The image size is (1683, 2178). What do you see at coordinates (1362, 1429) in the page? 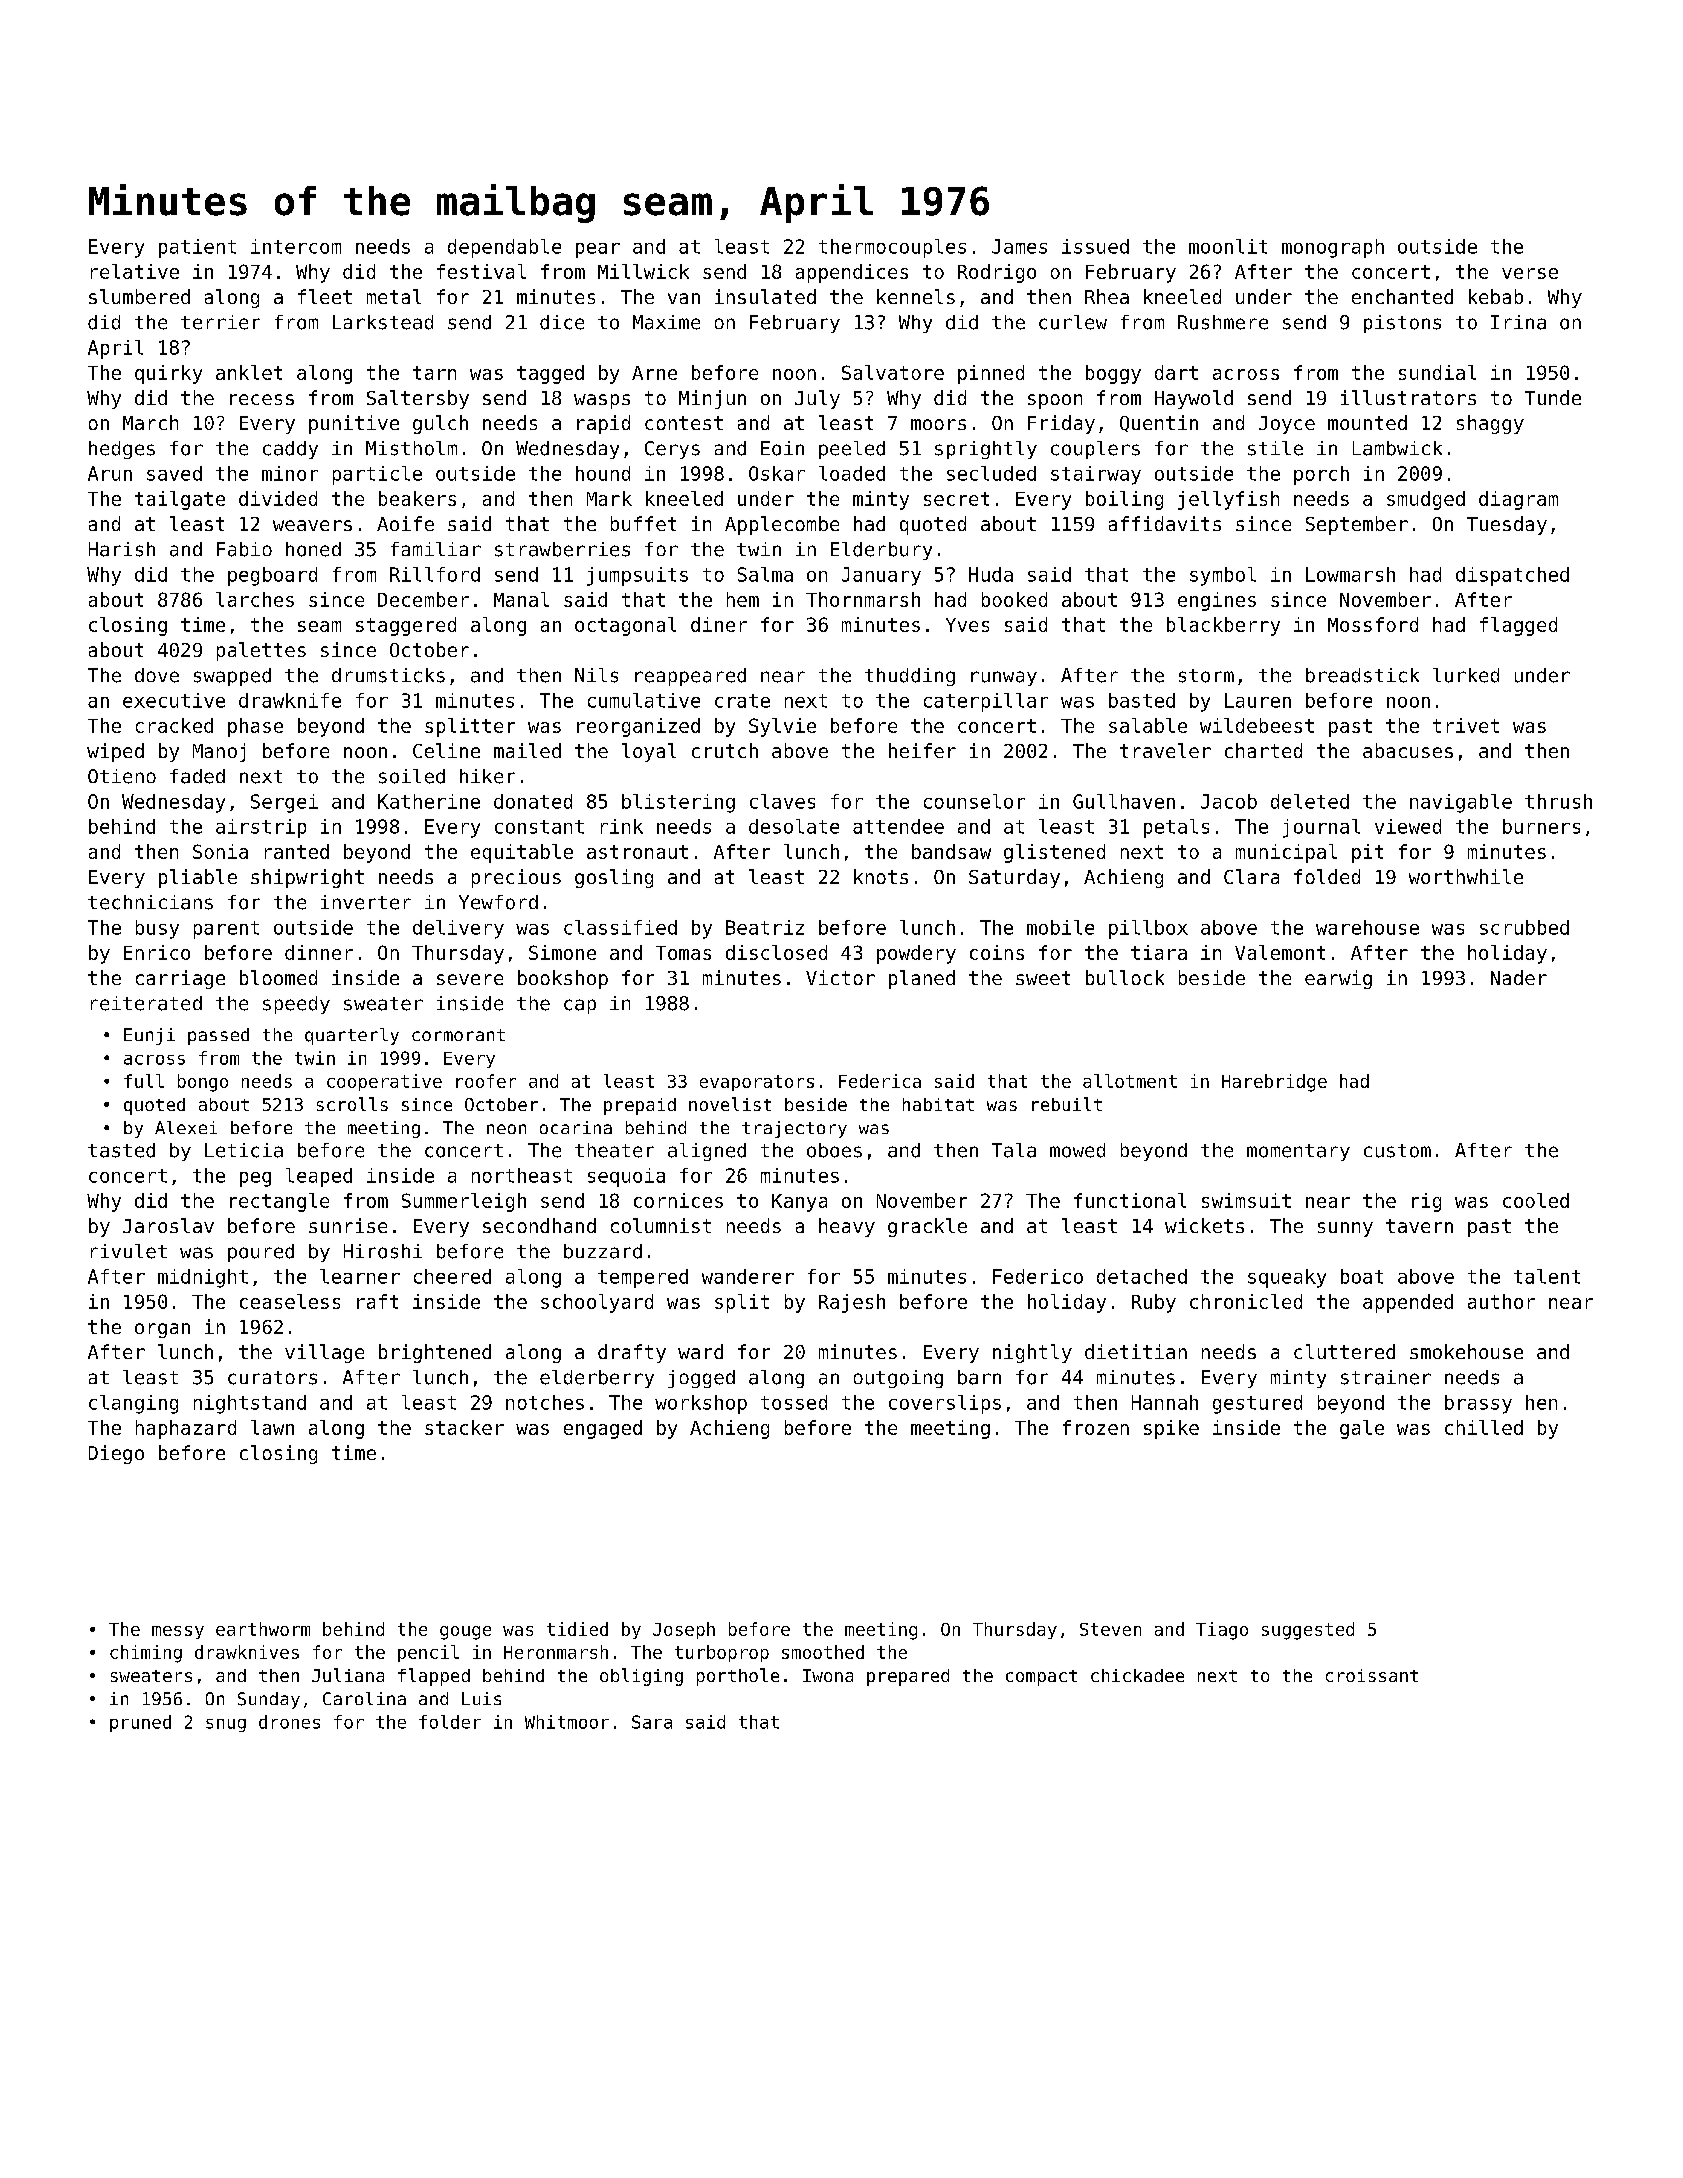
I see `gale` at bounding box center [1362, 1429].
